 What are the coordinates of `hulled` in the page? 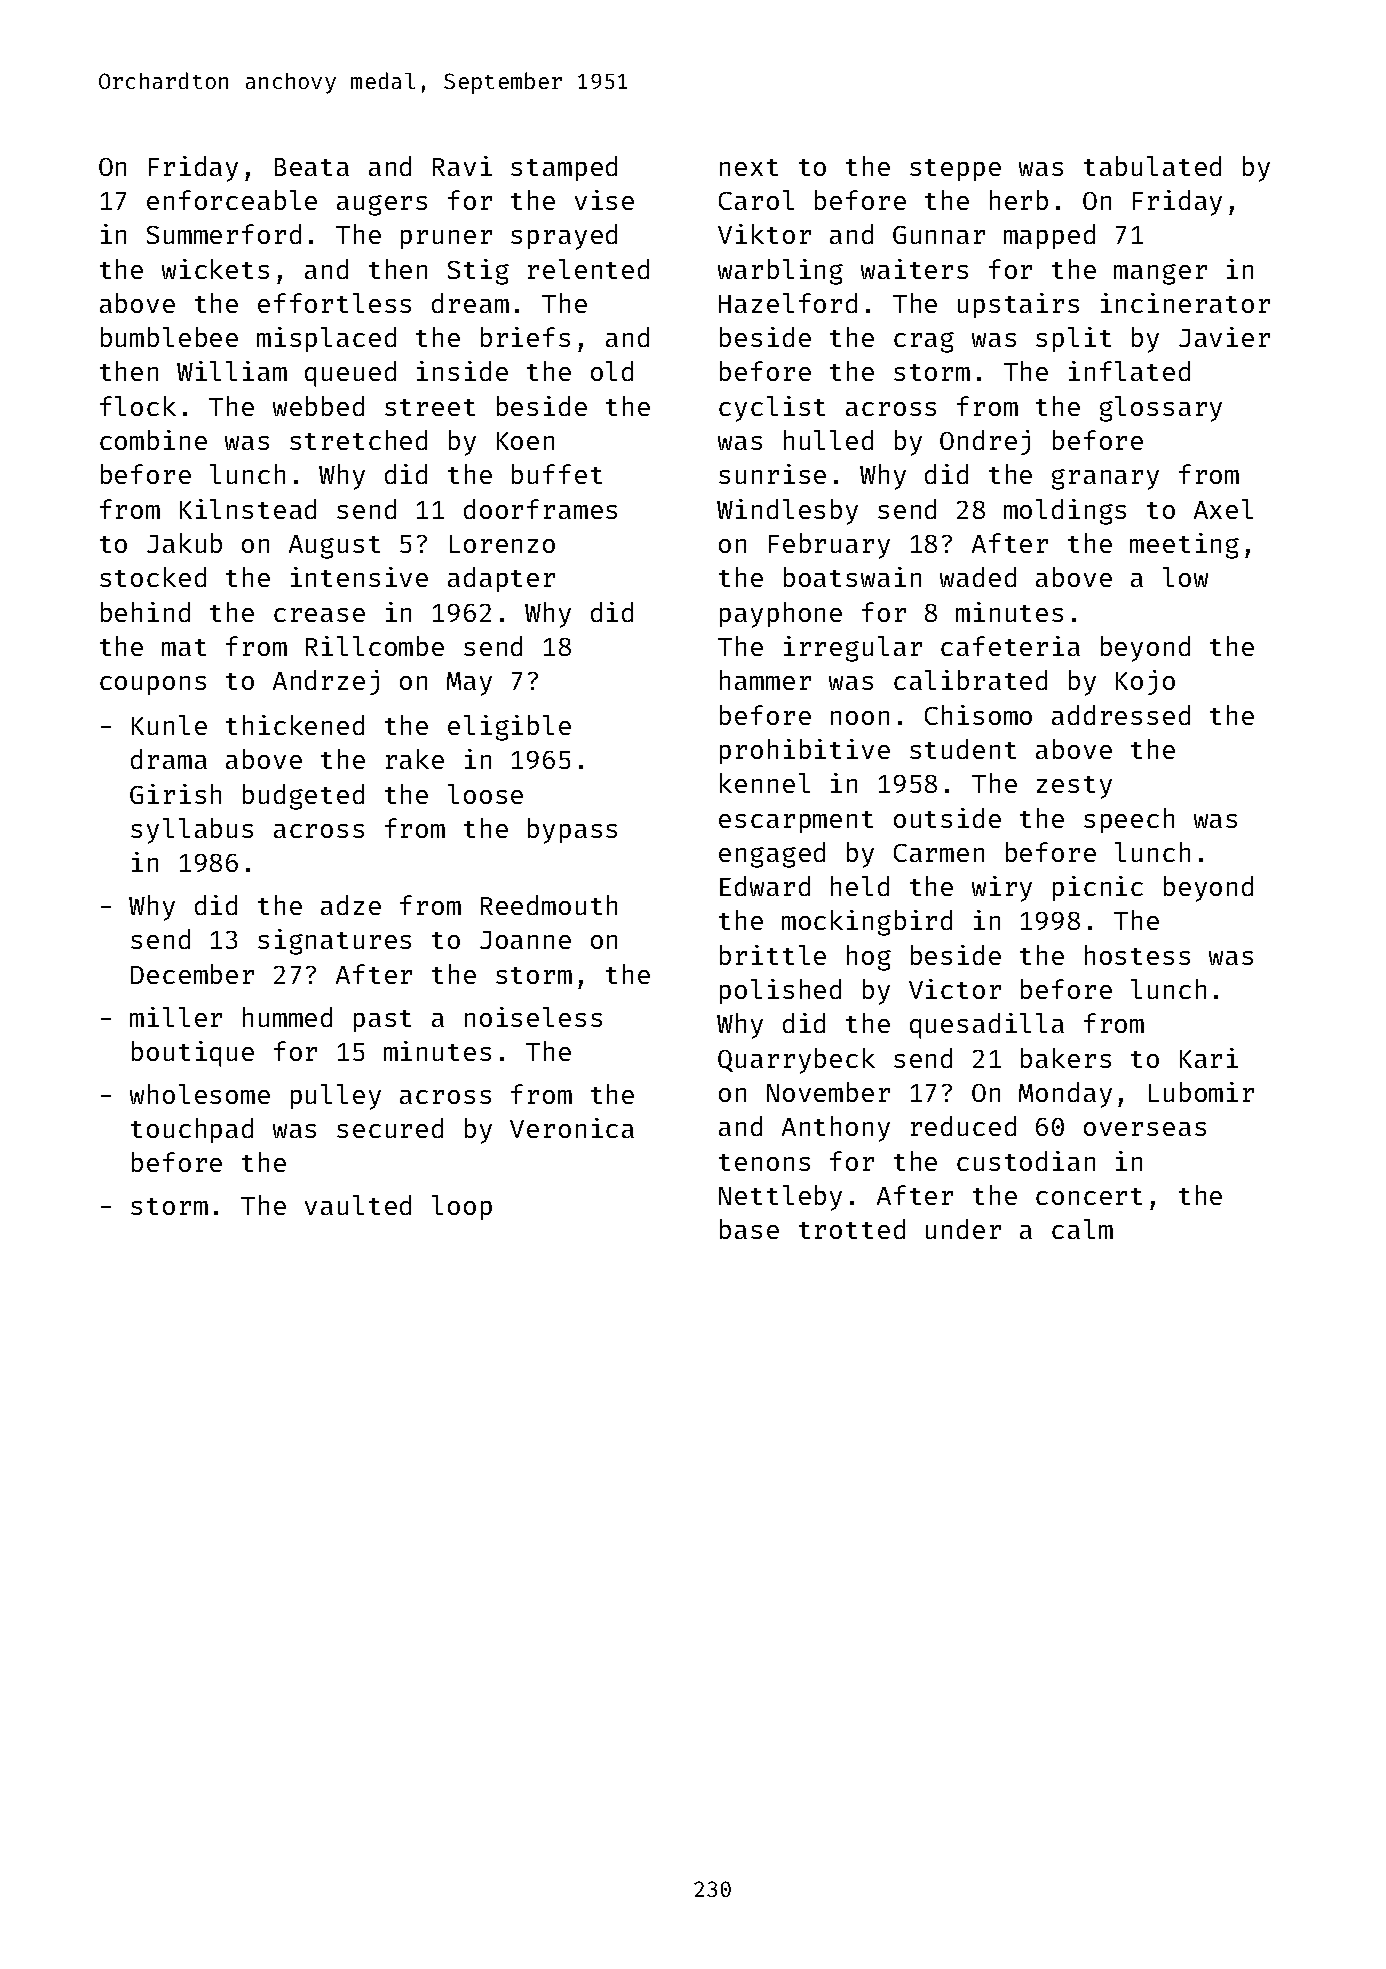 It's located at (828, 440).
